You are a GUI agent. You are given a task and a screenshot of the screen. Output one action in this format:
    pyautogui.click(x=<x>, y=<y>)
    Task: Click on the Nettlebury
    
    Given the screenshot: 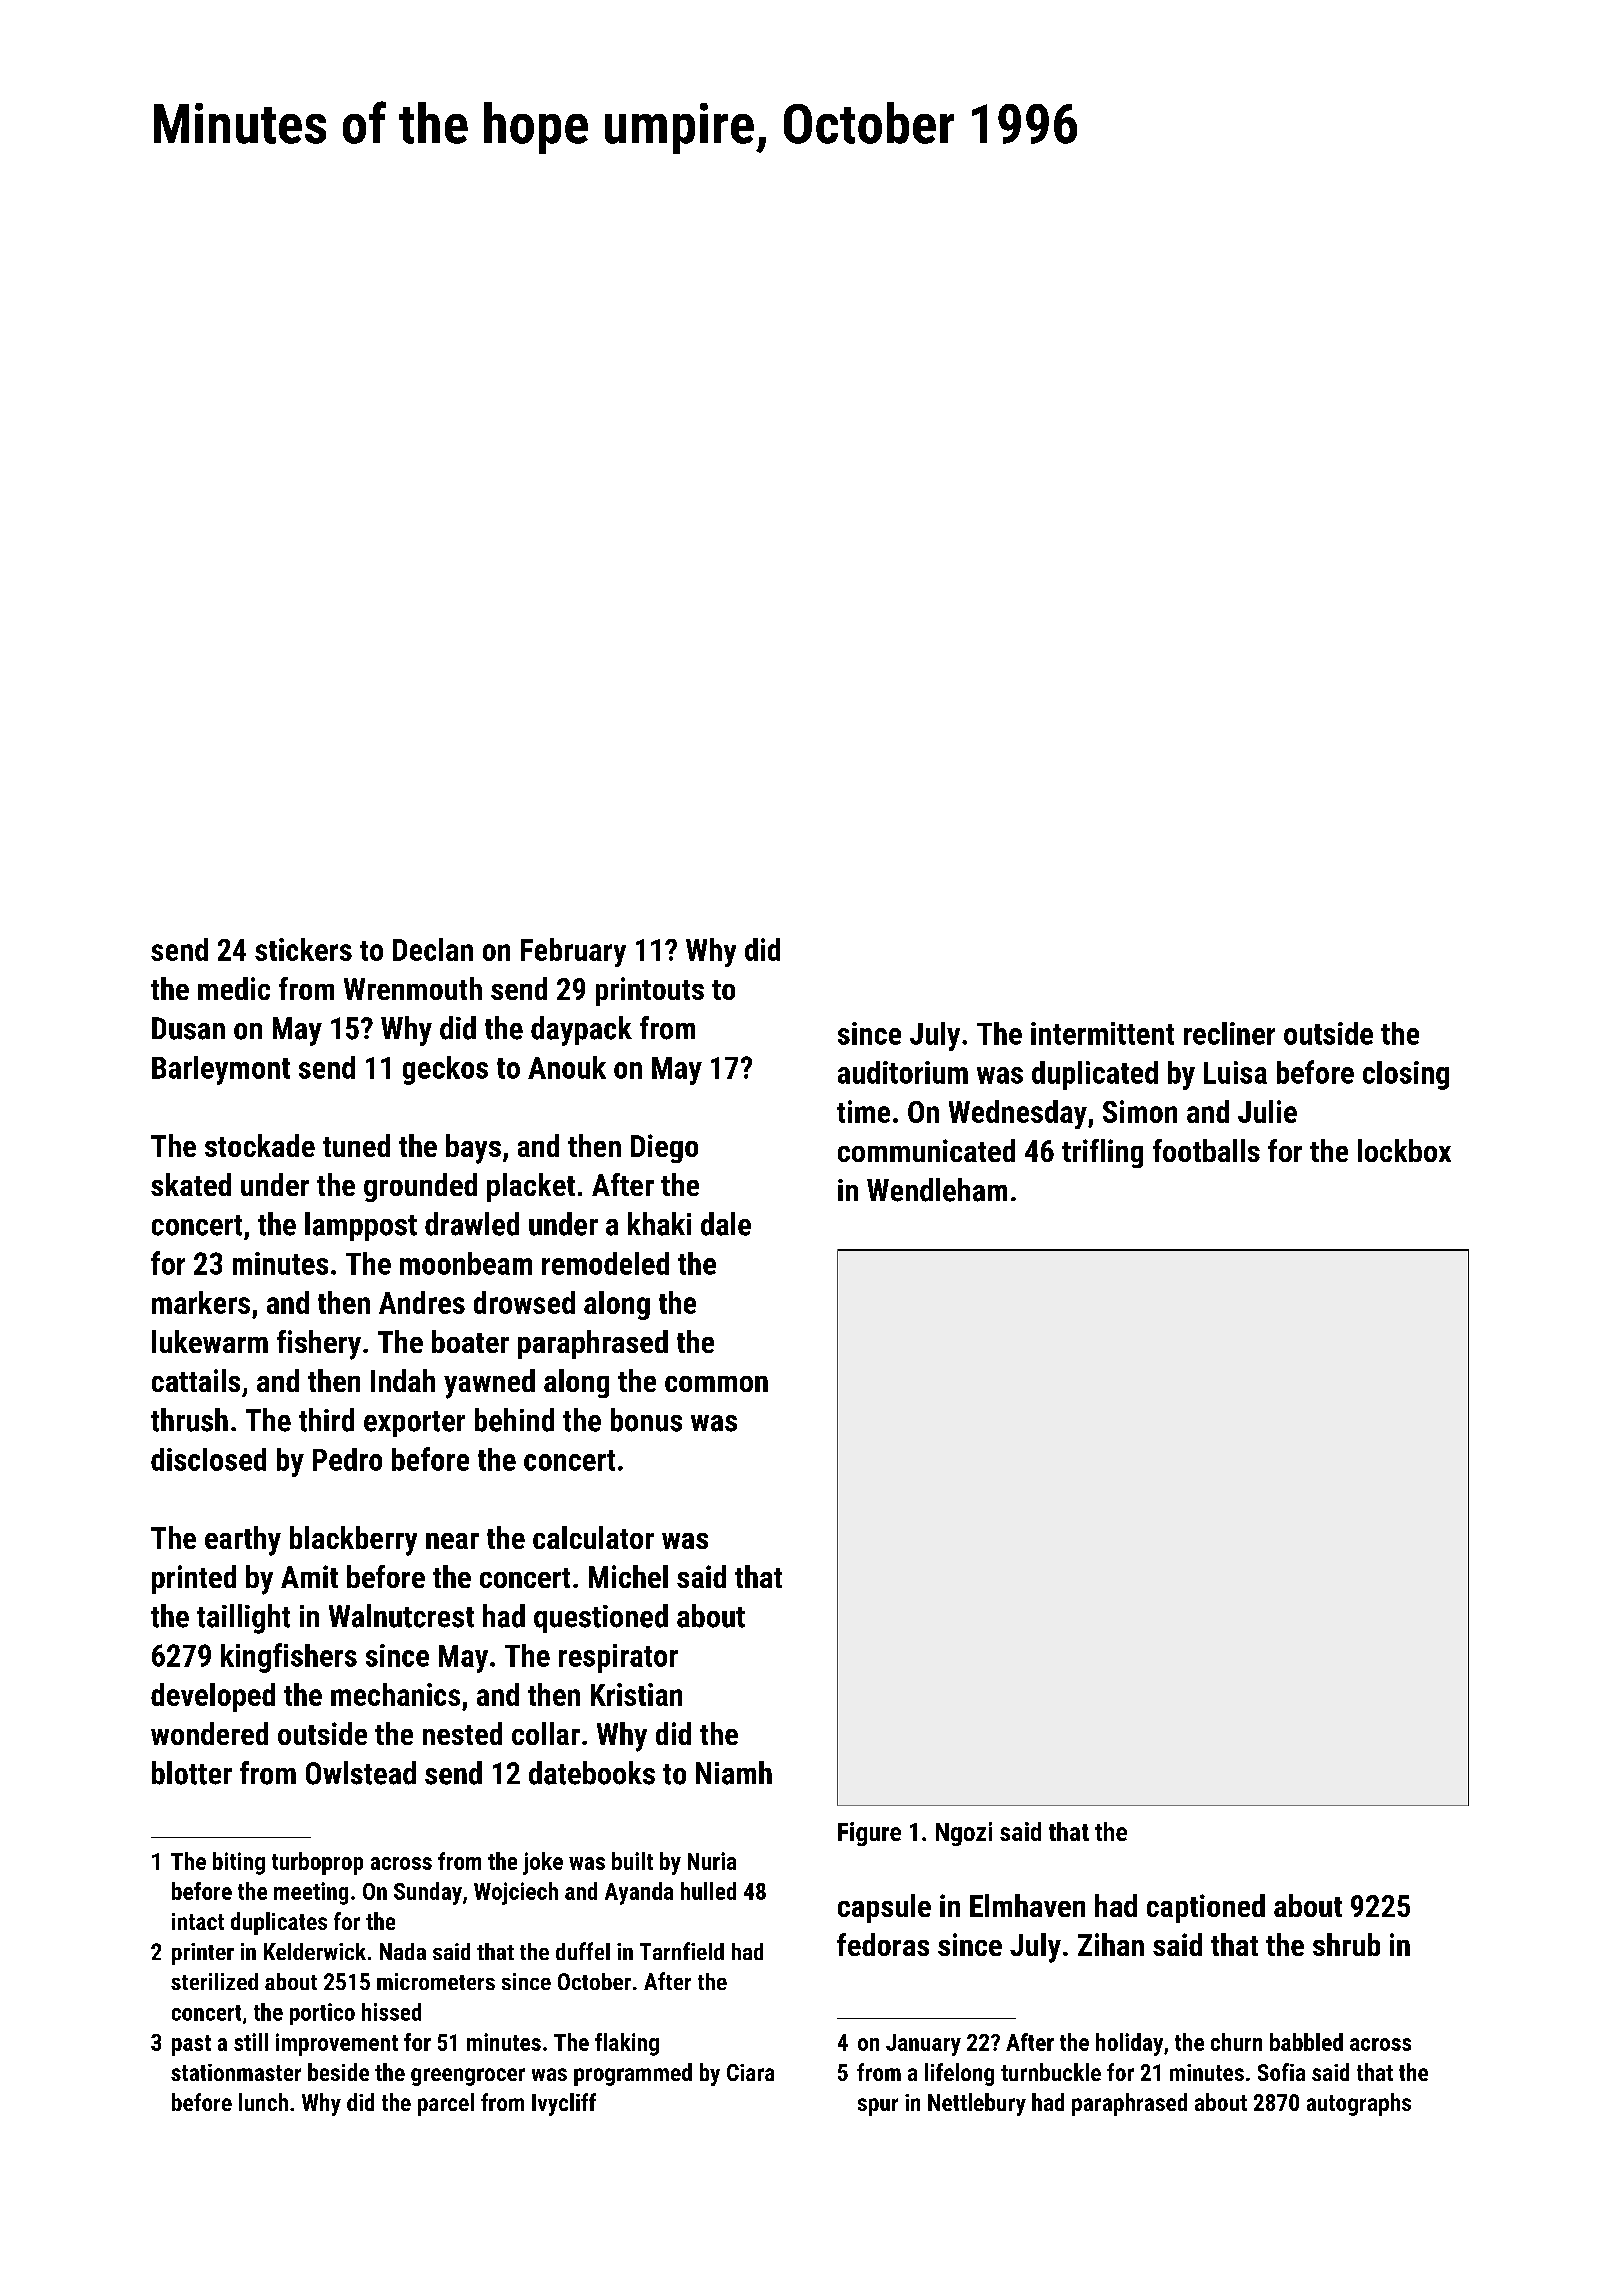 What is the action you would take?
    pyautogui.click(x=977, y=2104)
